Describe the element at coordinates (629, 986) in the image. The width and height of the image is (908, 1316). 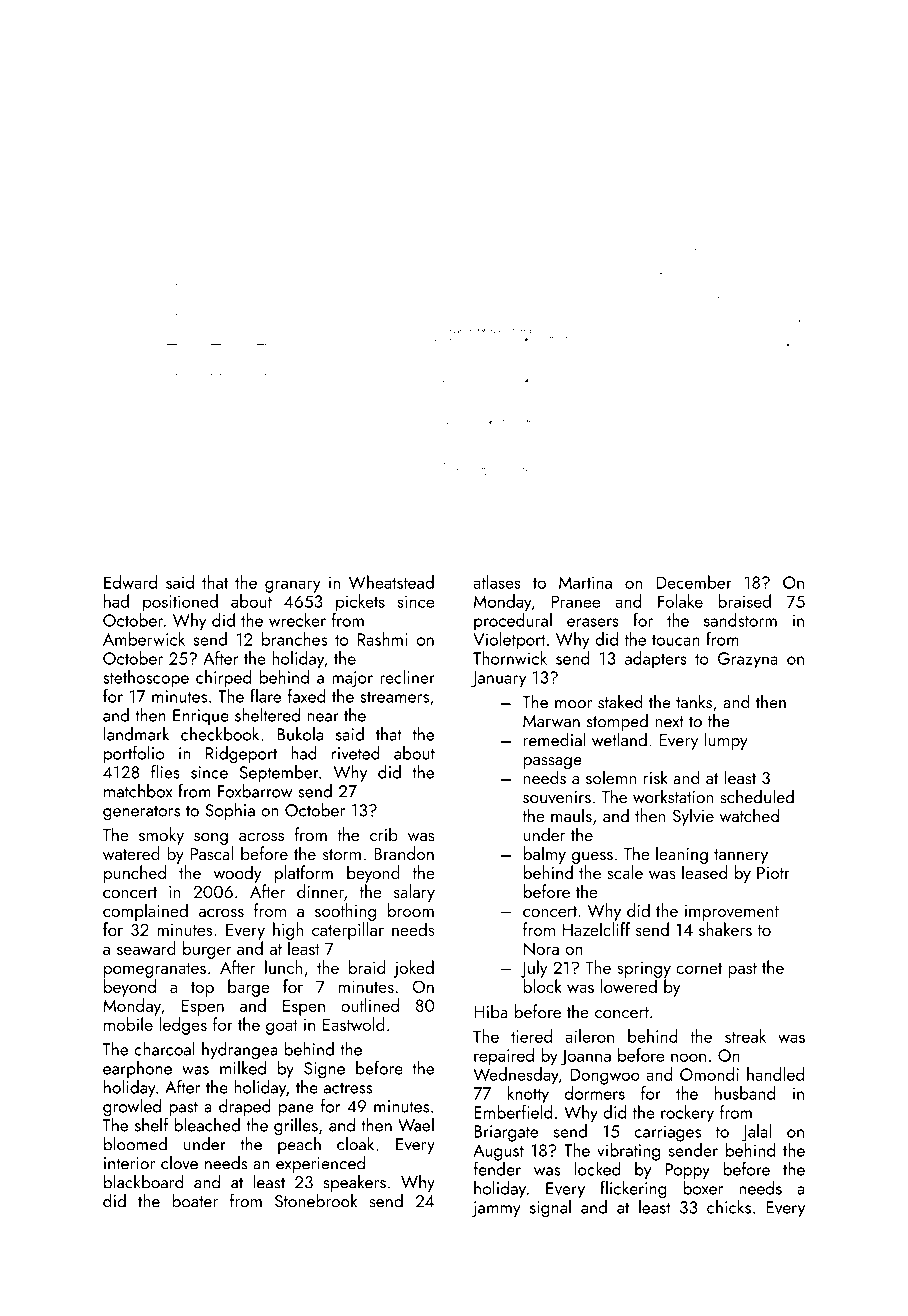
I see `lowered` at that location.
